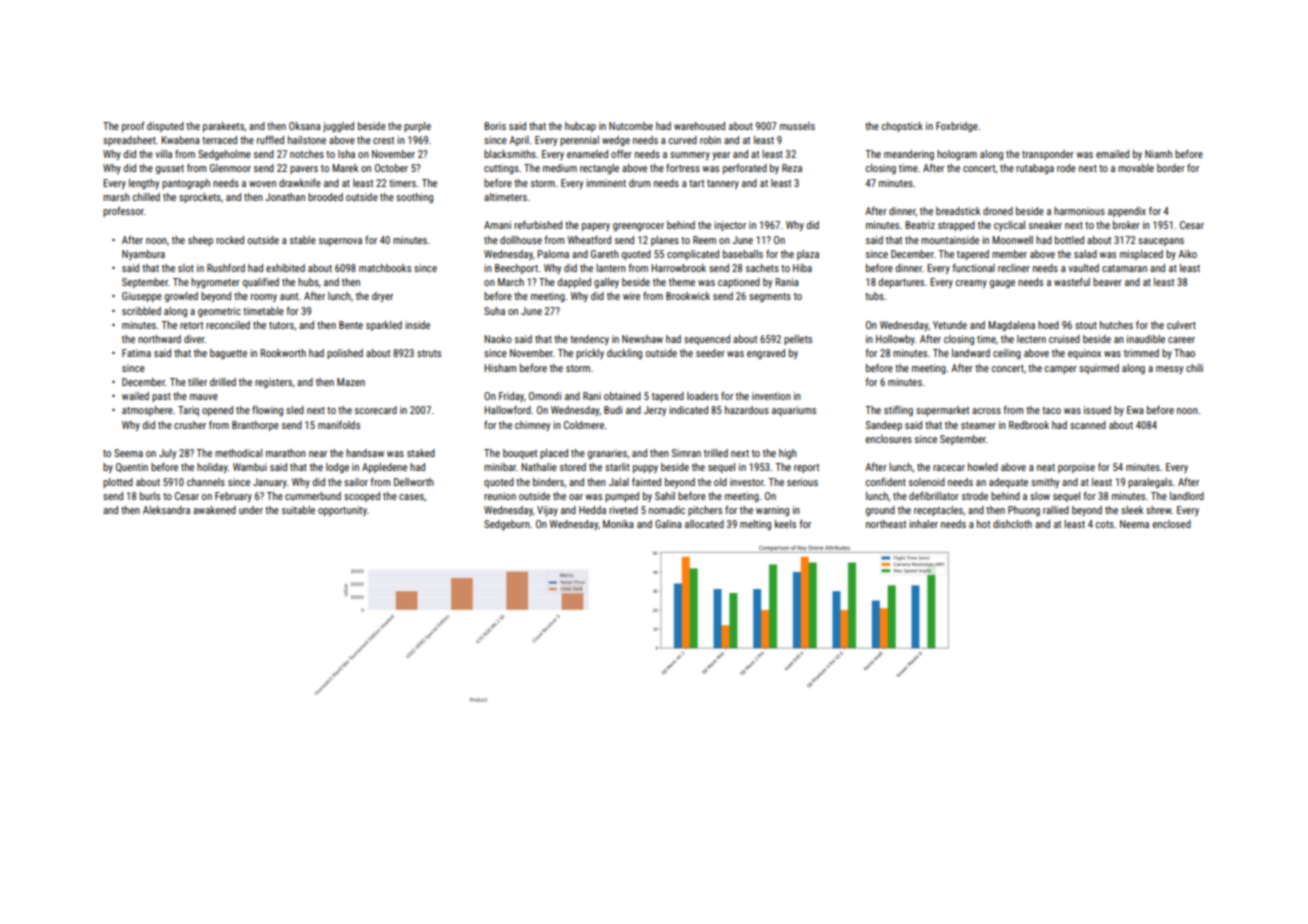 This screenshot has width=1308, height=924. I want to click on holiday, so click(212, 468).
